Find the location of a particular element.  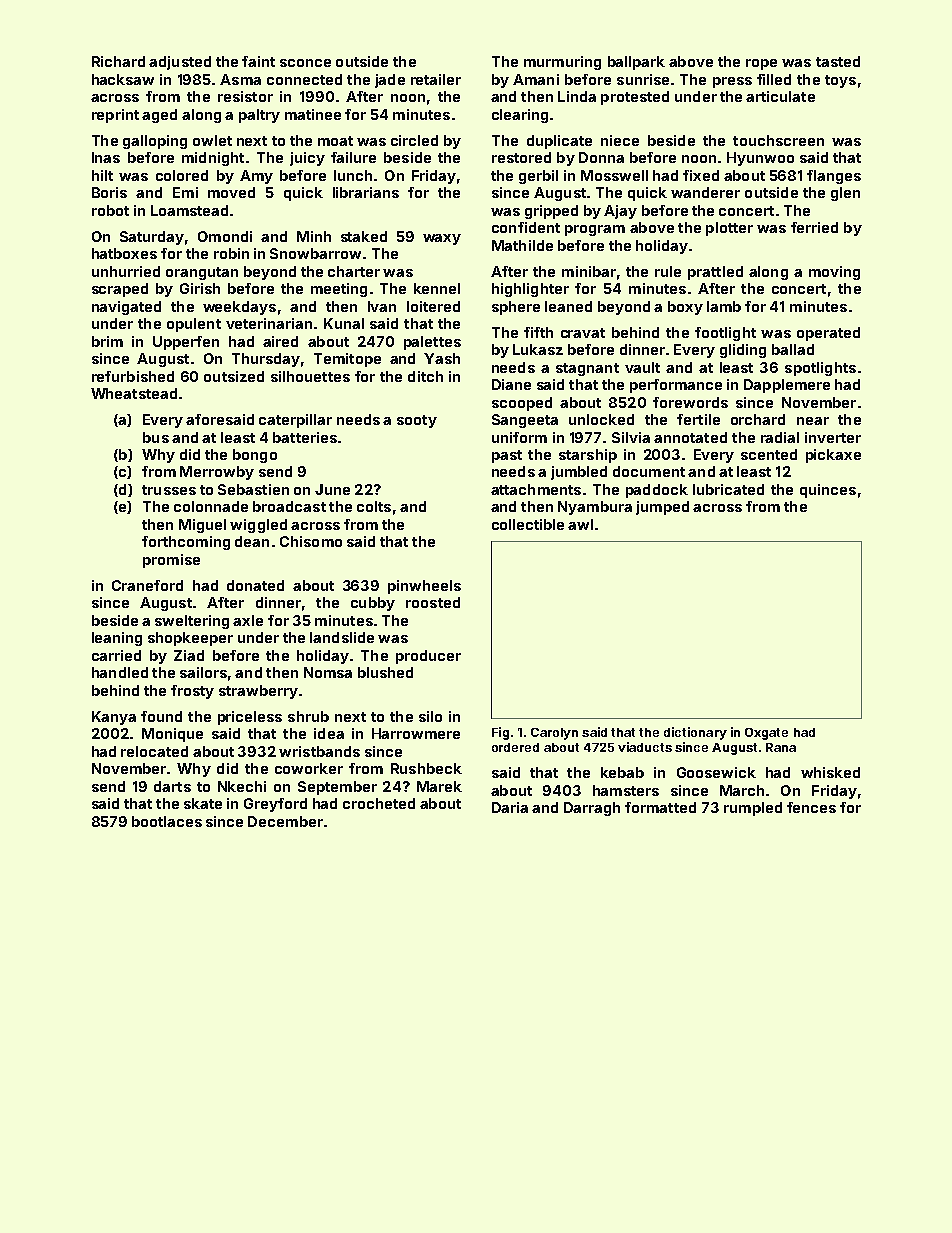

tasted is located at coordinates (838, 61).
